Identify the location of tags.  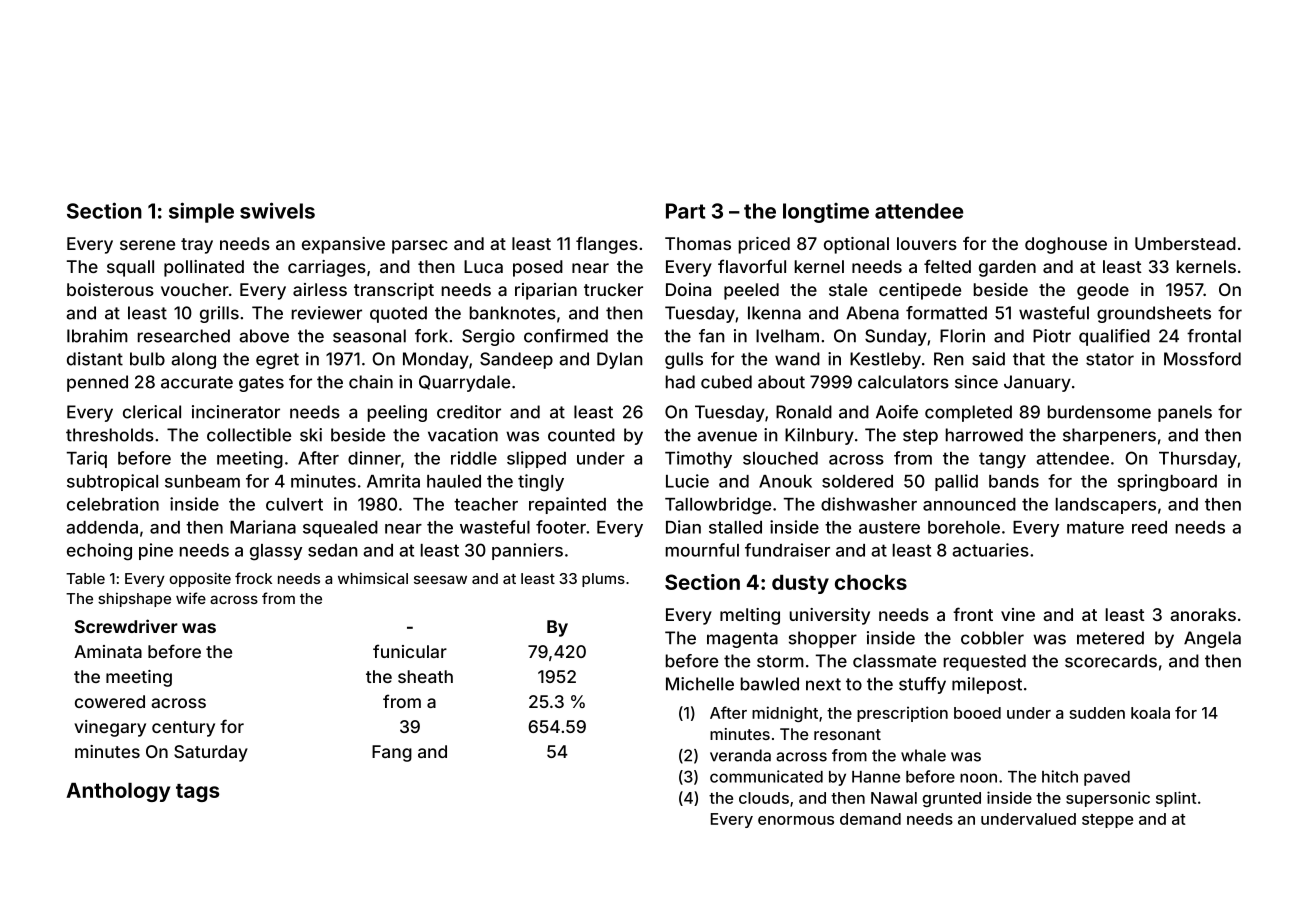
(198, 793).
